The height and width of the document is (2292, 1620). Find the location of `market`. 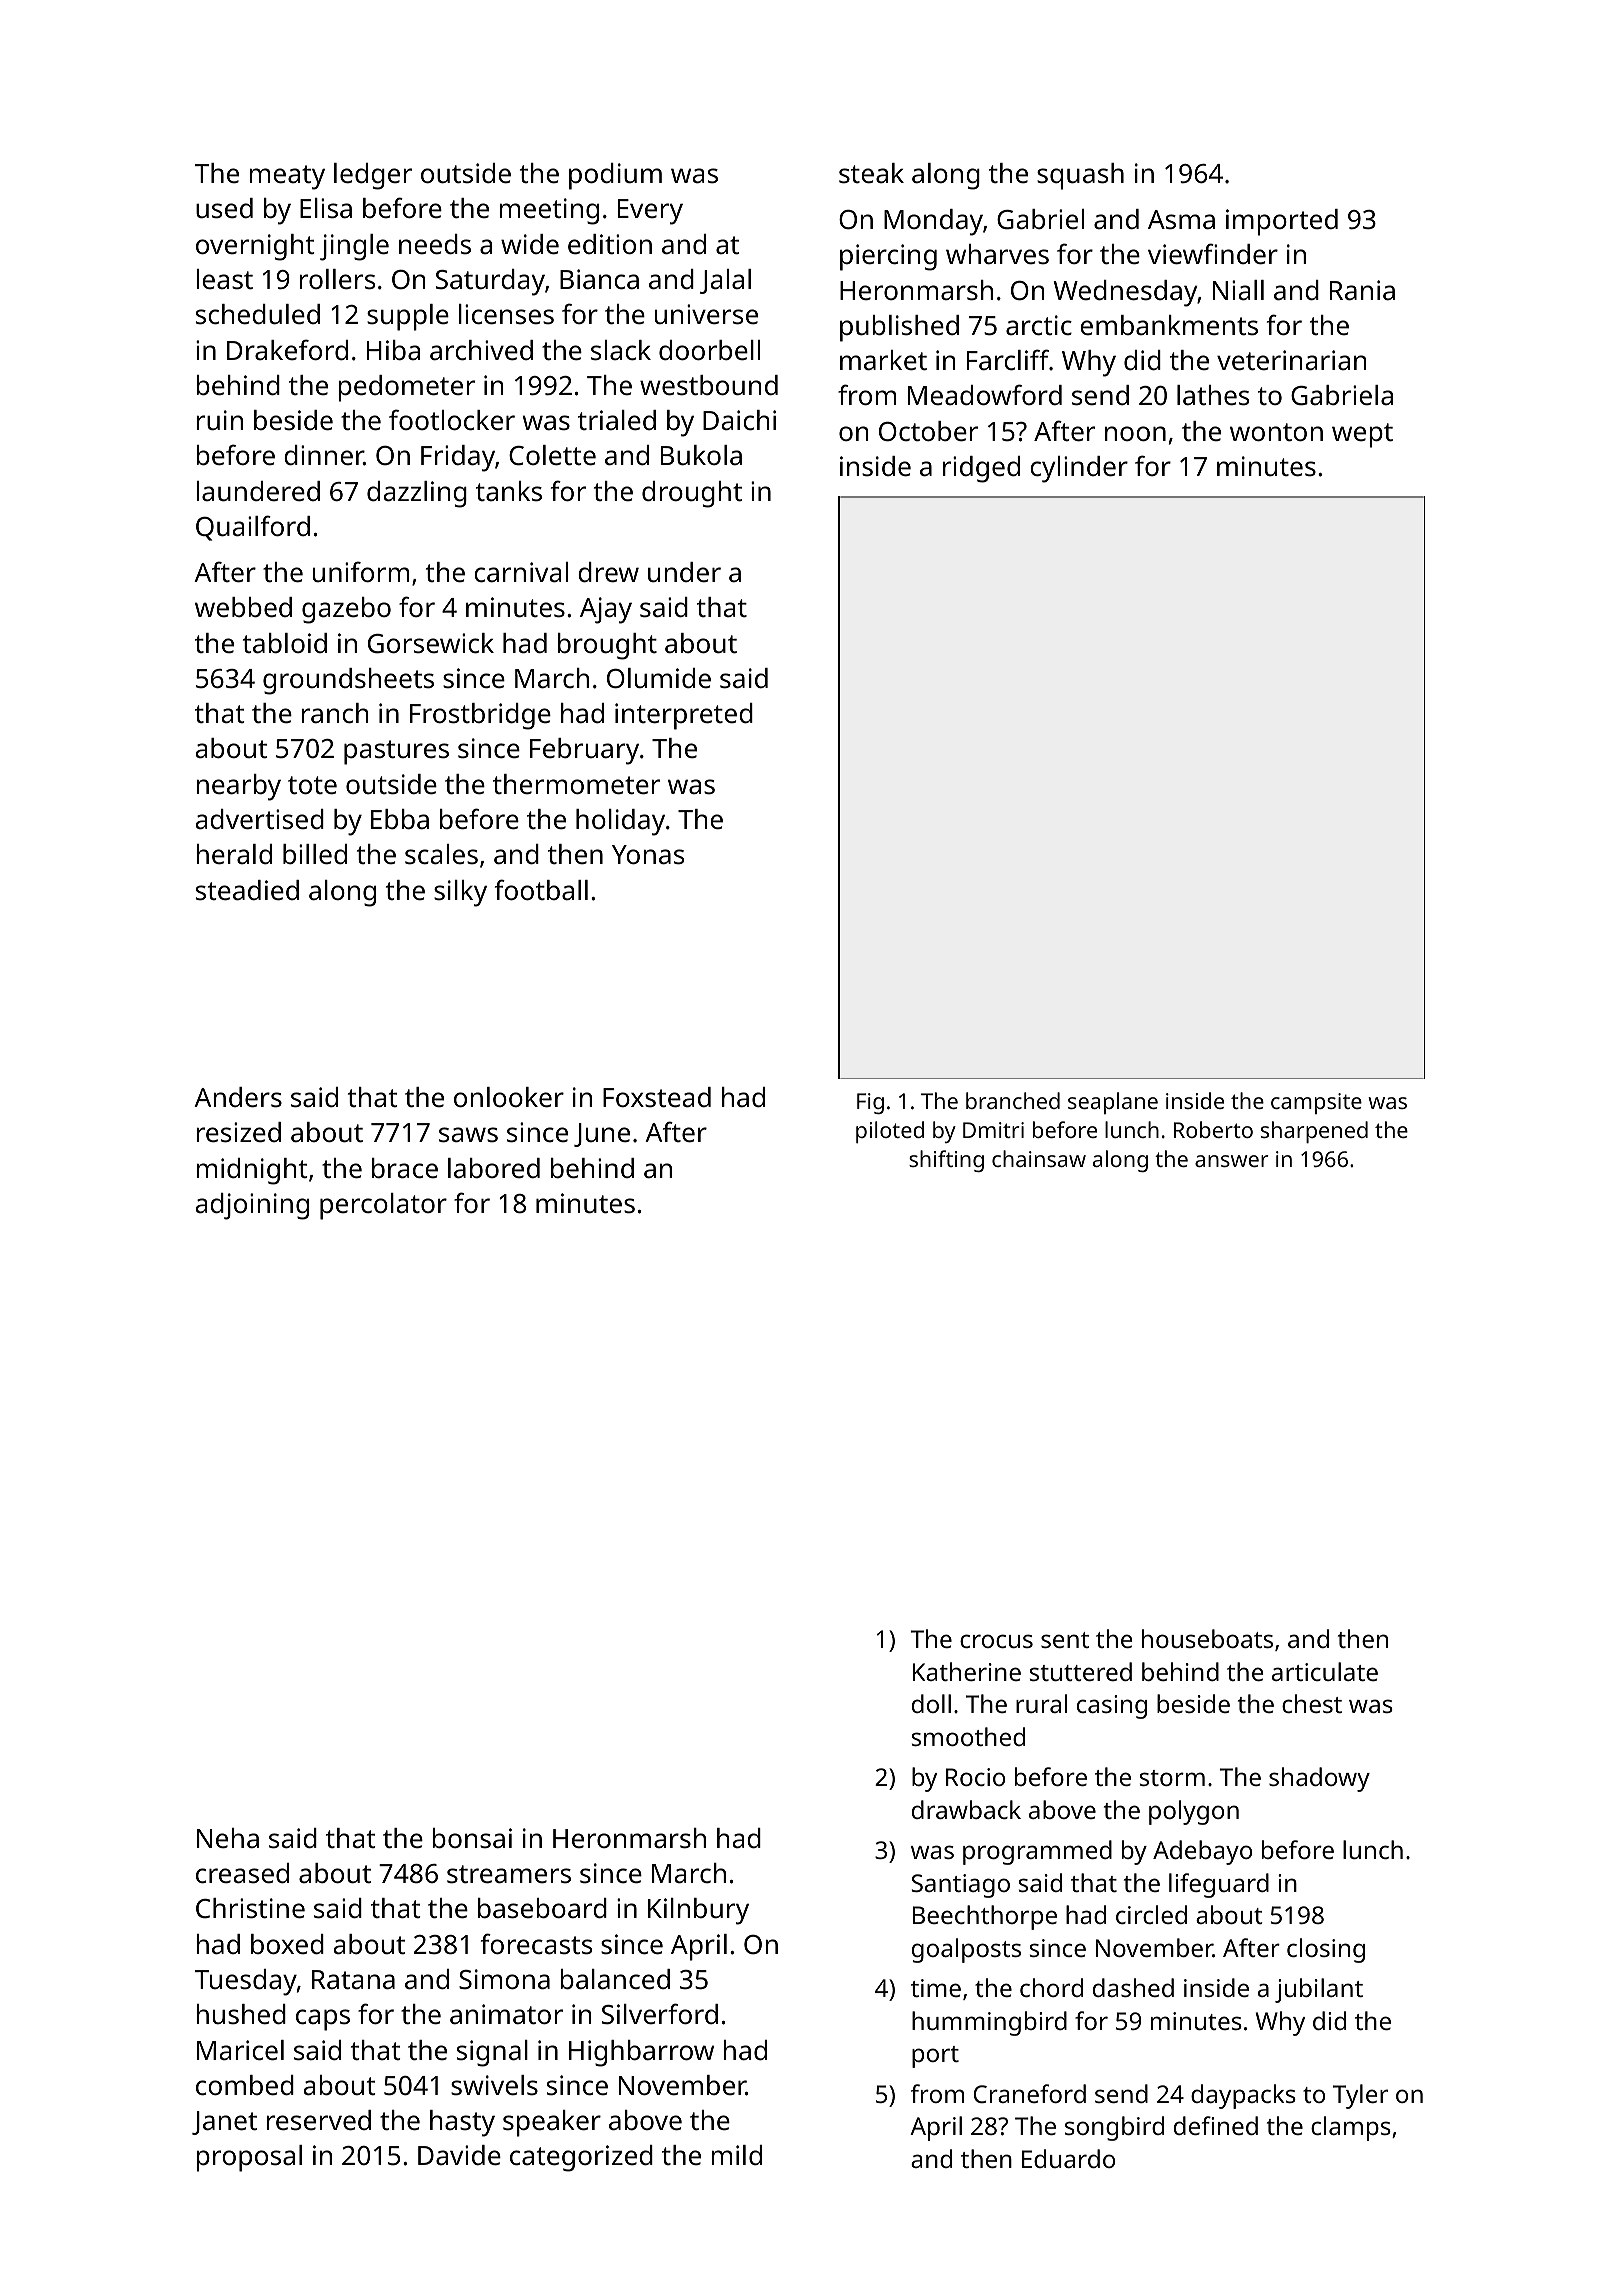

market is located at coordinates (883, 360).
